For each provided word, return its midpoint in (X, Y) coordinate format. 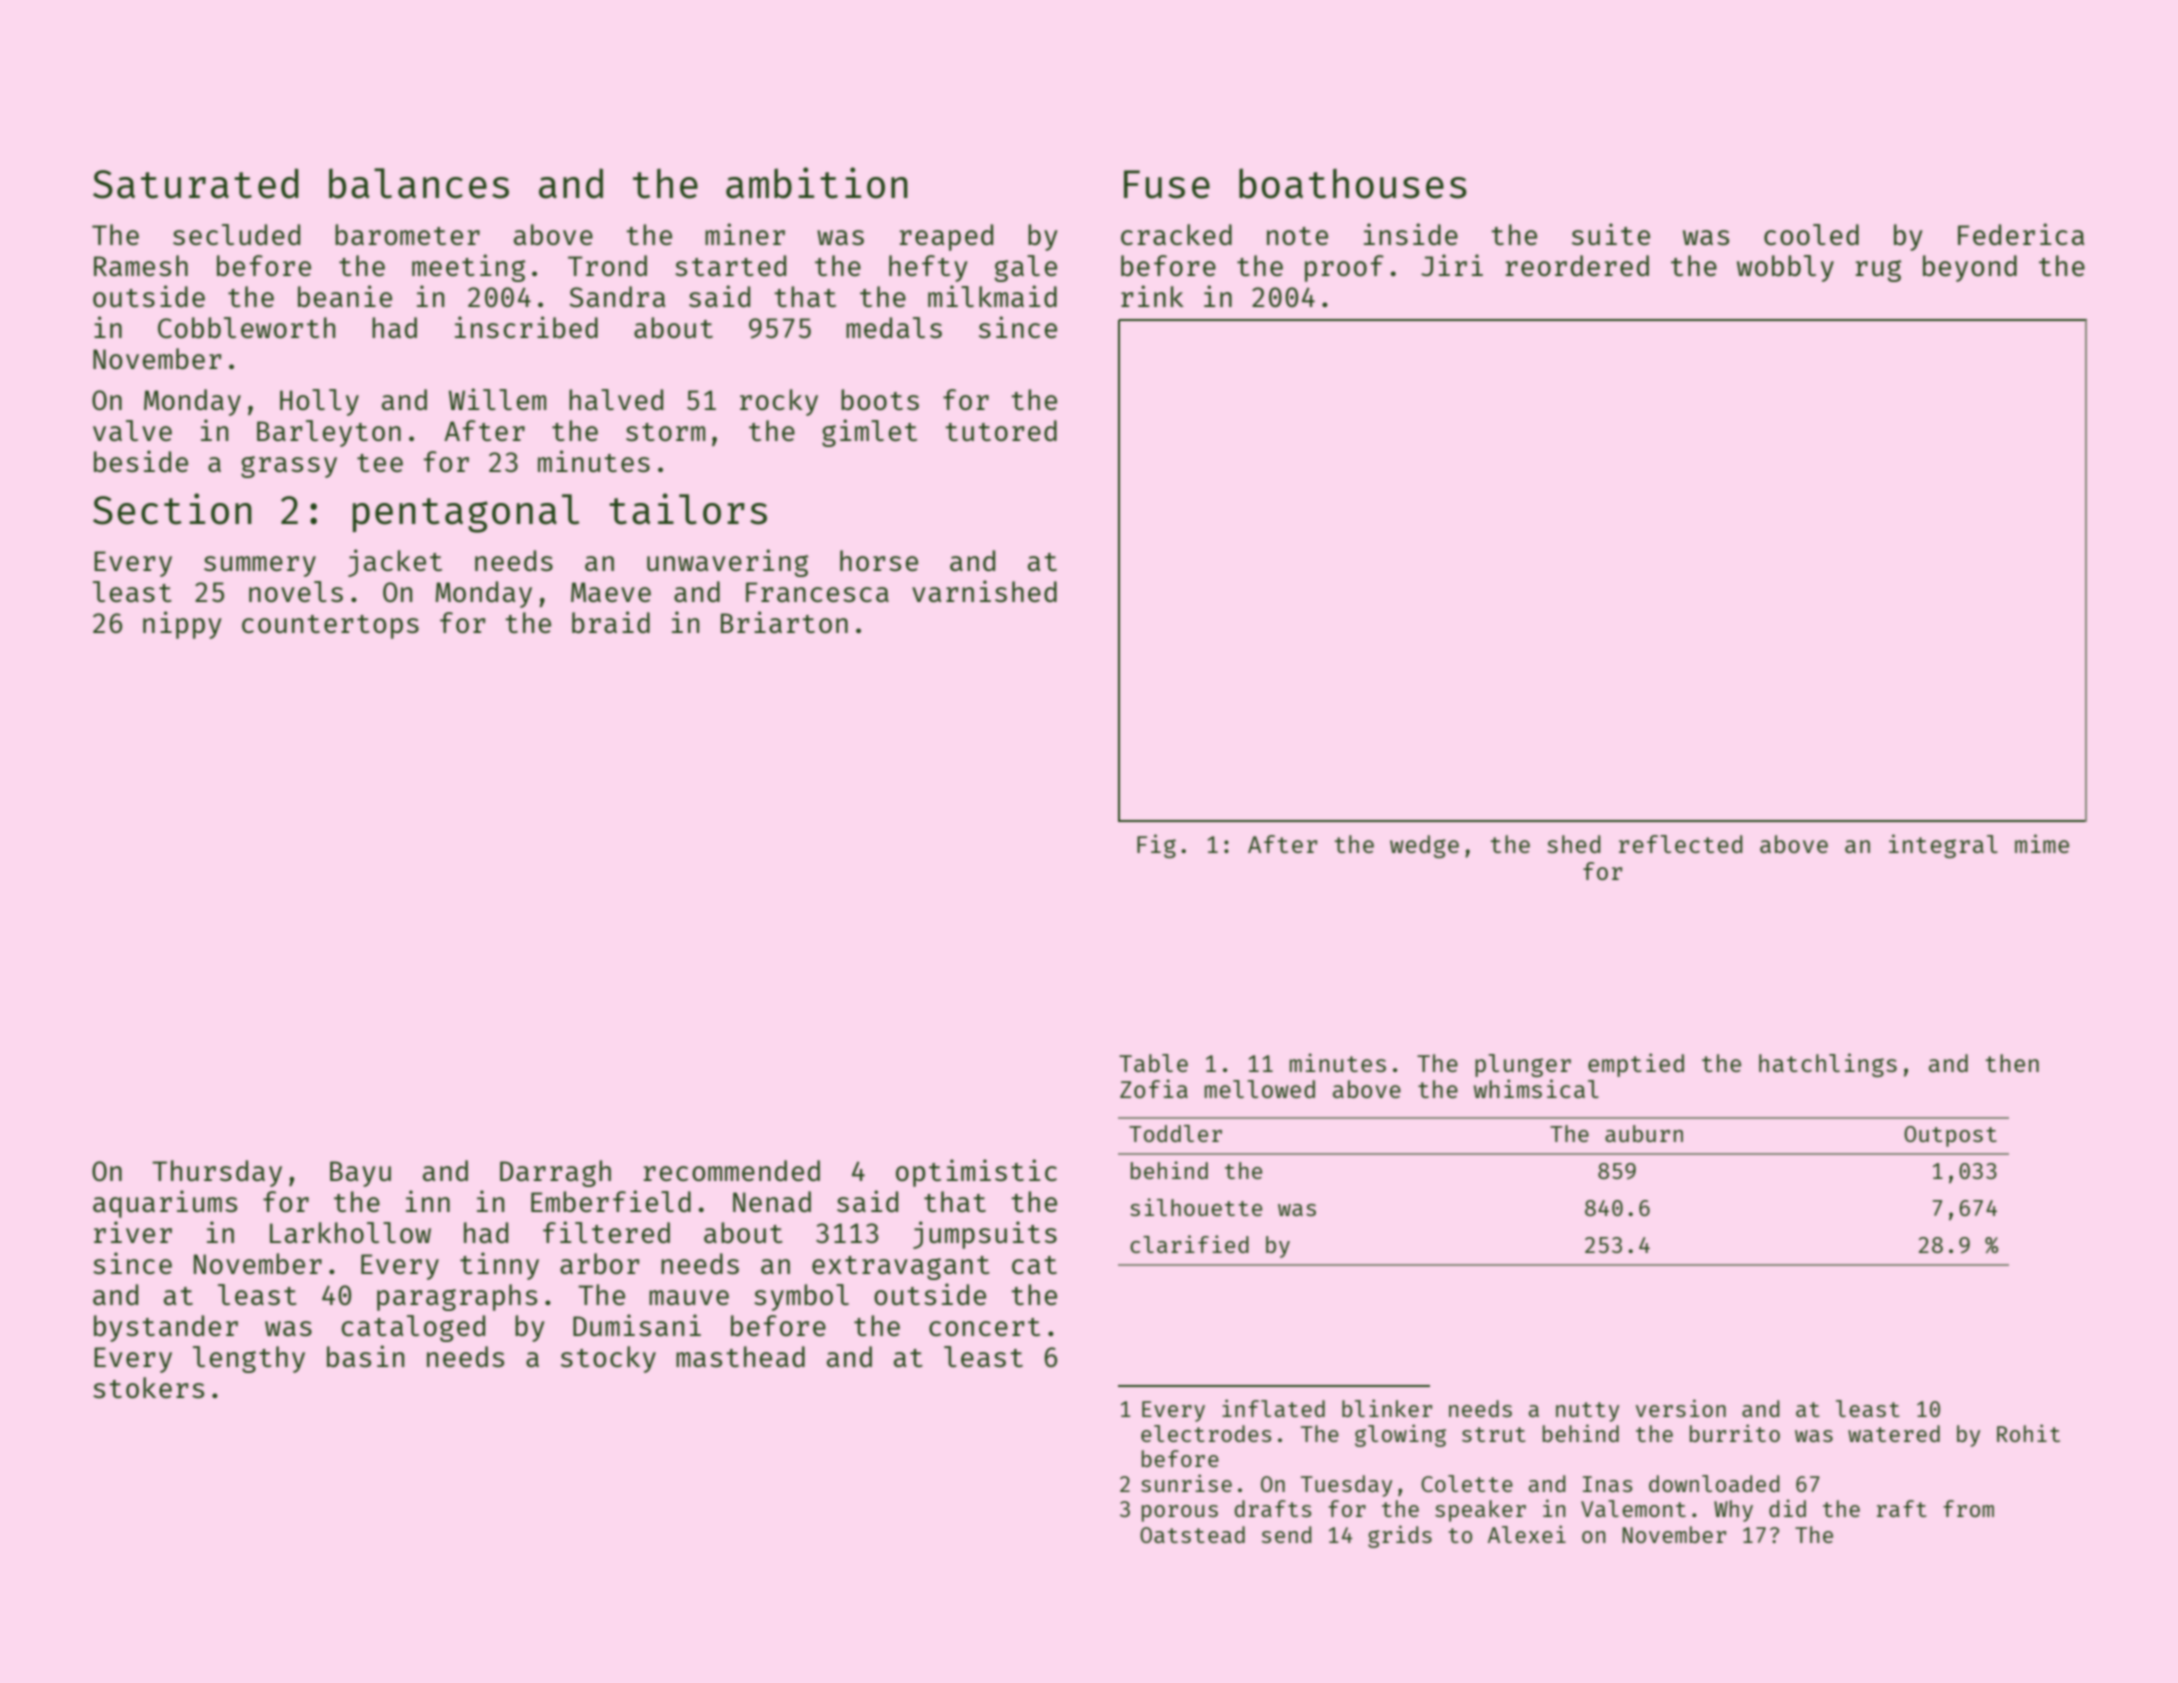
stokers (148, 1387)
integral (1943, 846)
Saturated (196, 183)
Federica (2021, 234)
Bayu (360, 1174)
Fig (1156, 846)
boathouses (1353, 183)
